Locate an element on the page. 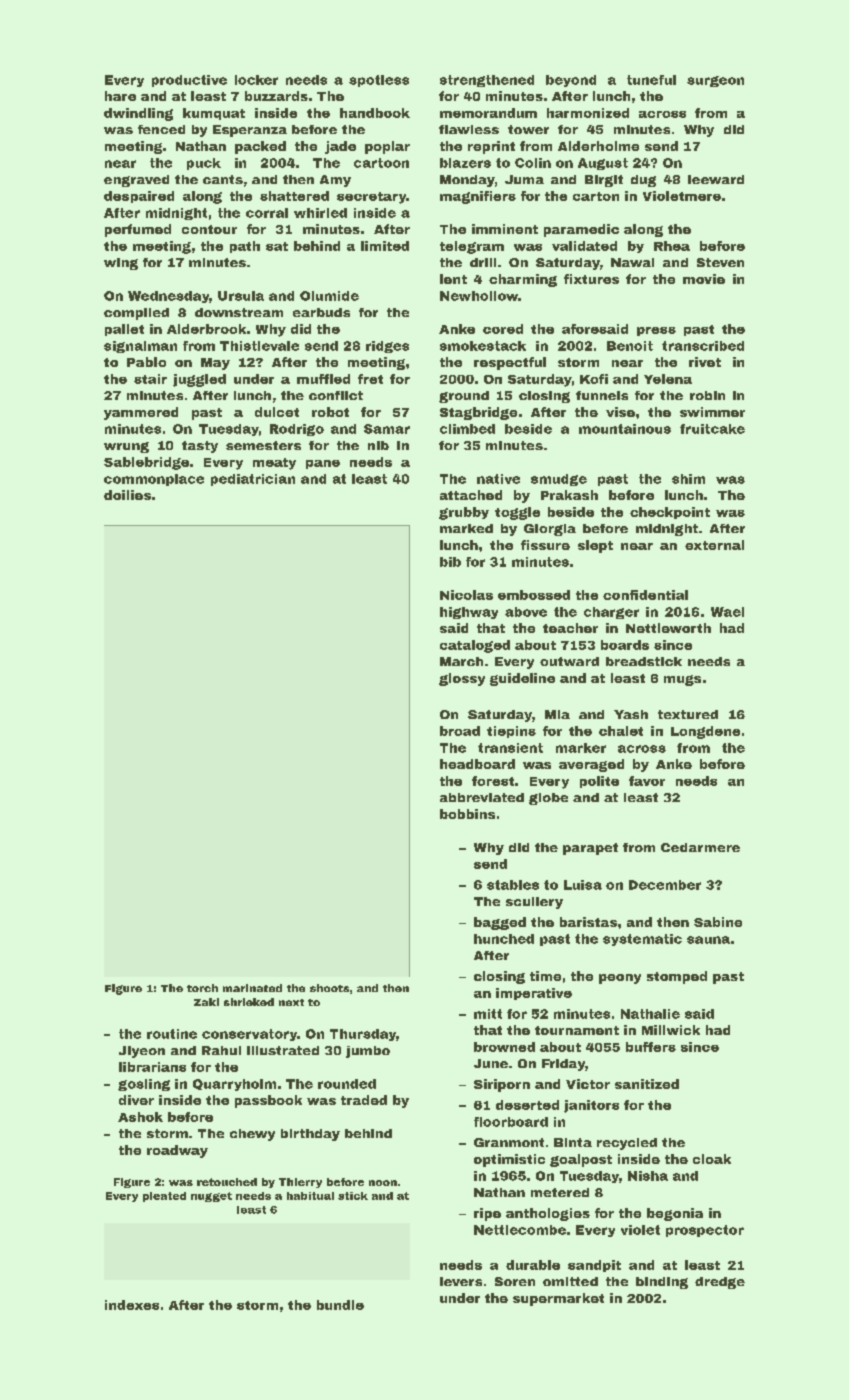 The image size is (849, 1400). grubby is located at coordinates (464, 513).
